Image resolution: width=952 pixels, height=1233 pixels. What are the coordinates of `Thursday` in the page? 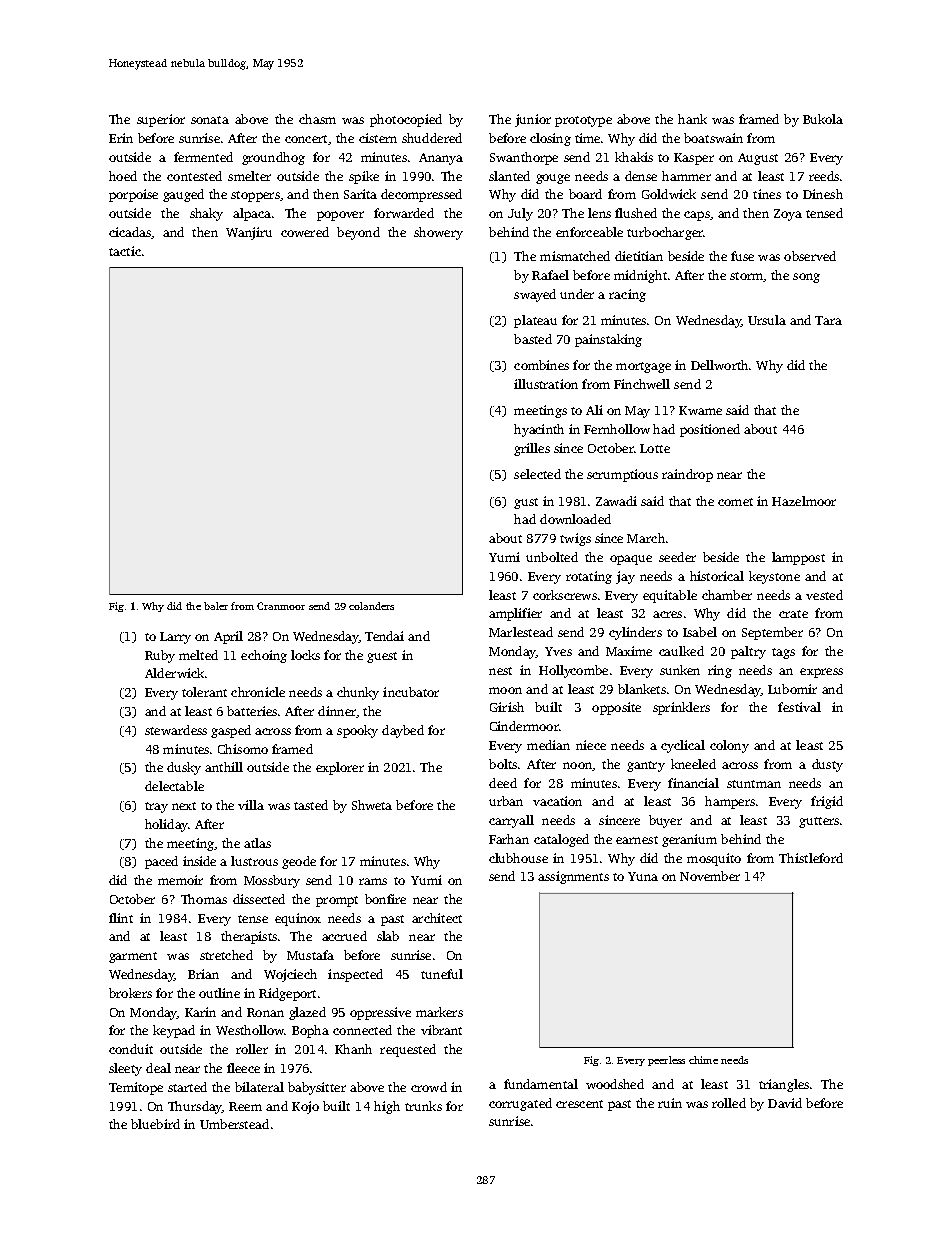 It's located at (195, 1107).
